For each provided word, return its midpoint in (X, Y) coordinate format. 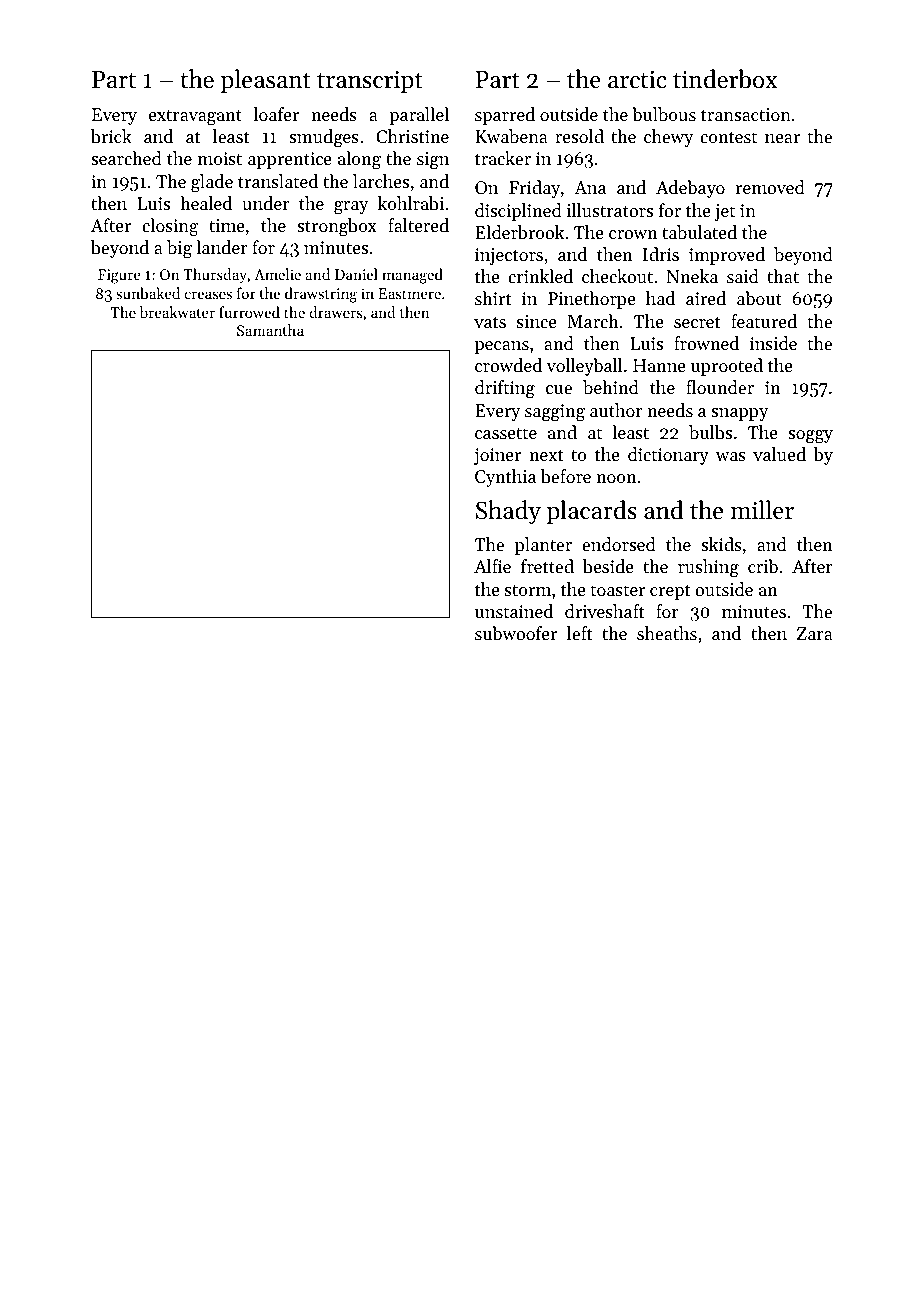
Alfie (492, 566)
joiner (497, 456)
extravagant (195, 117)
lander (222, 247)
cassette (506, 433)
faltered (418, 225)
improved (727, 256)
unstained (514, 611)
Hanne (659, 365)
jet (725, 212)
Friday (534, 189)
